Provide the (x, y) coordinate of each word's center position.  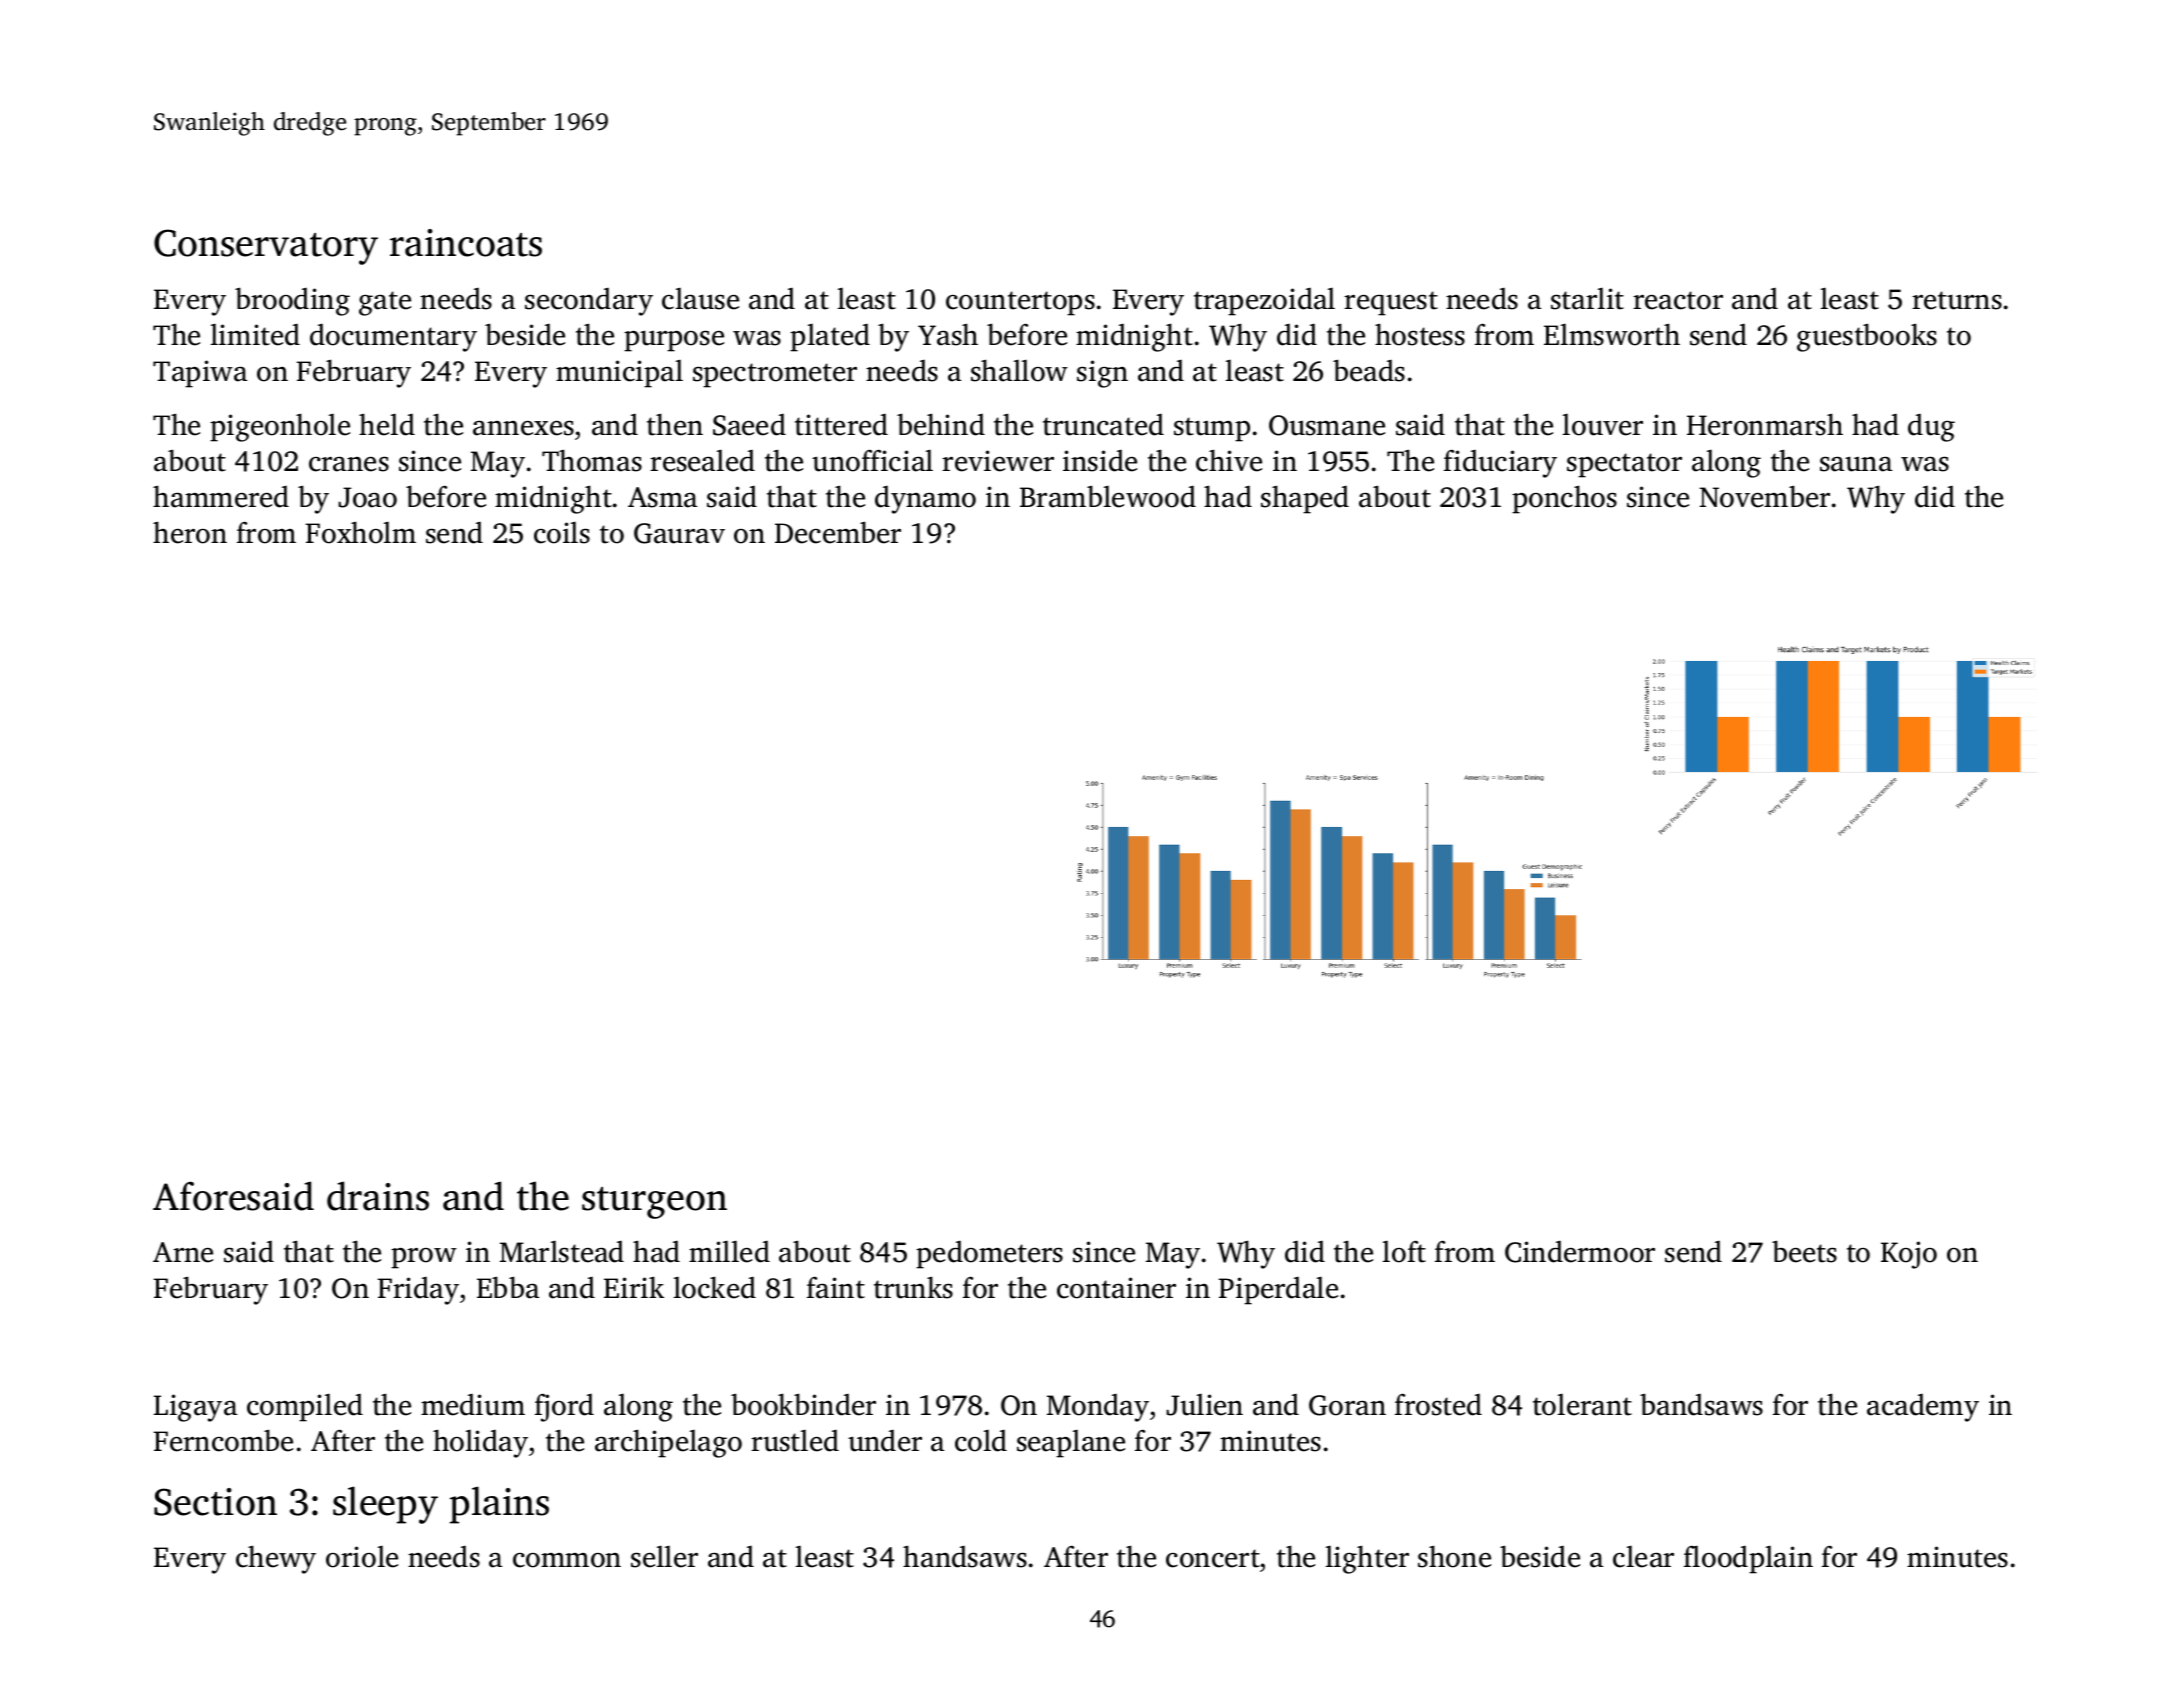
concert (1213, 1558)
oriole (362, 1556)
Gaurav (679, 533)
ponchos (1564, 499)
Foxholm (361, 532)
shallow (1019, 370)
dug (1931, 428)
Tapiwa (200, 374)
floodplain (1748, 1559)
